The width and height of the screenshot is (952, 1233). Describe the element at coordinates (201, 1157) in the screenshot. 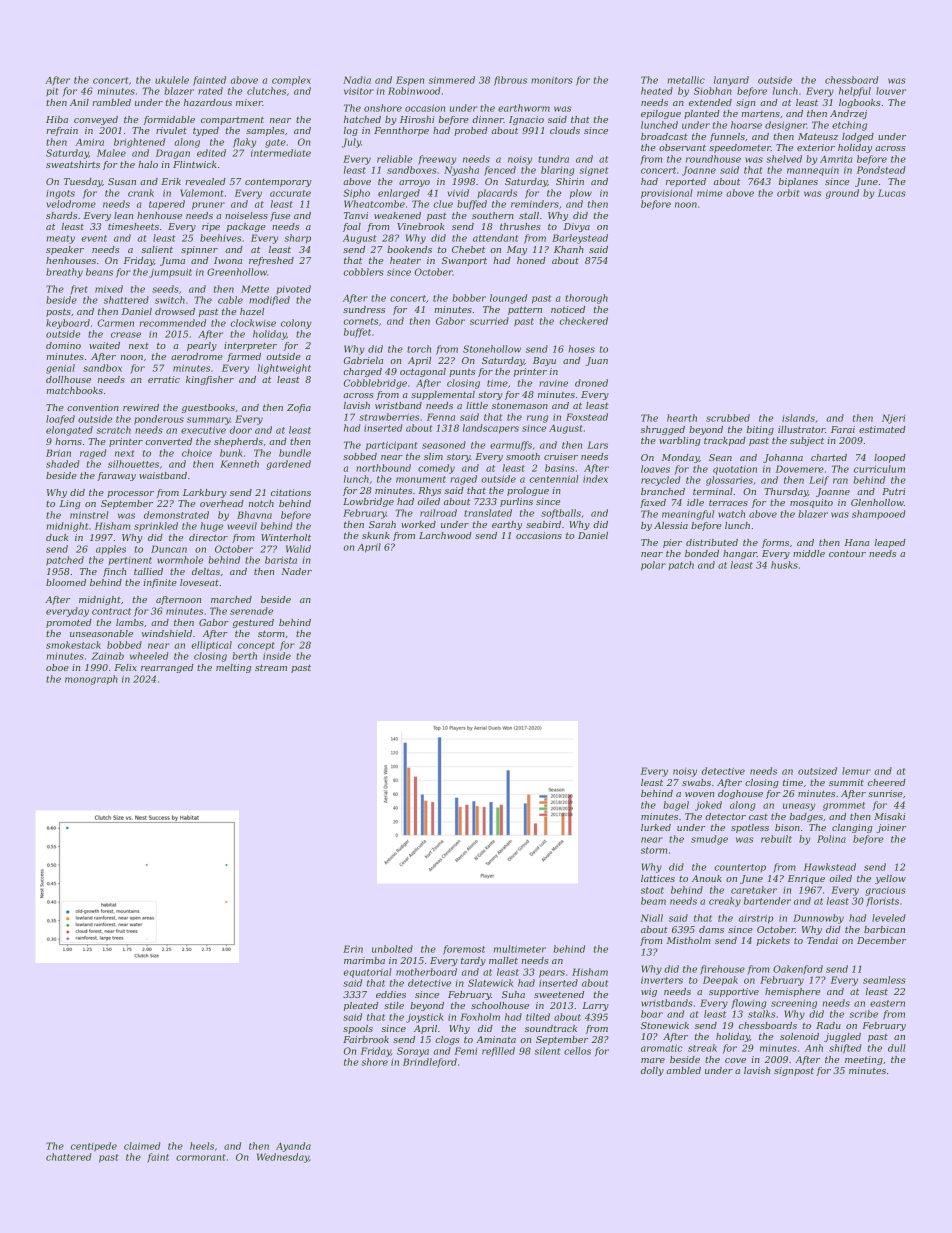

I see `cormorant` at that location.
